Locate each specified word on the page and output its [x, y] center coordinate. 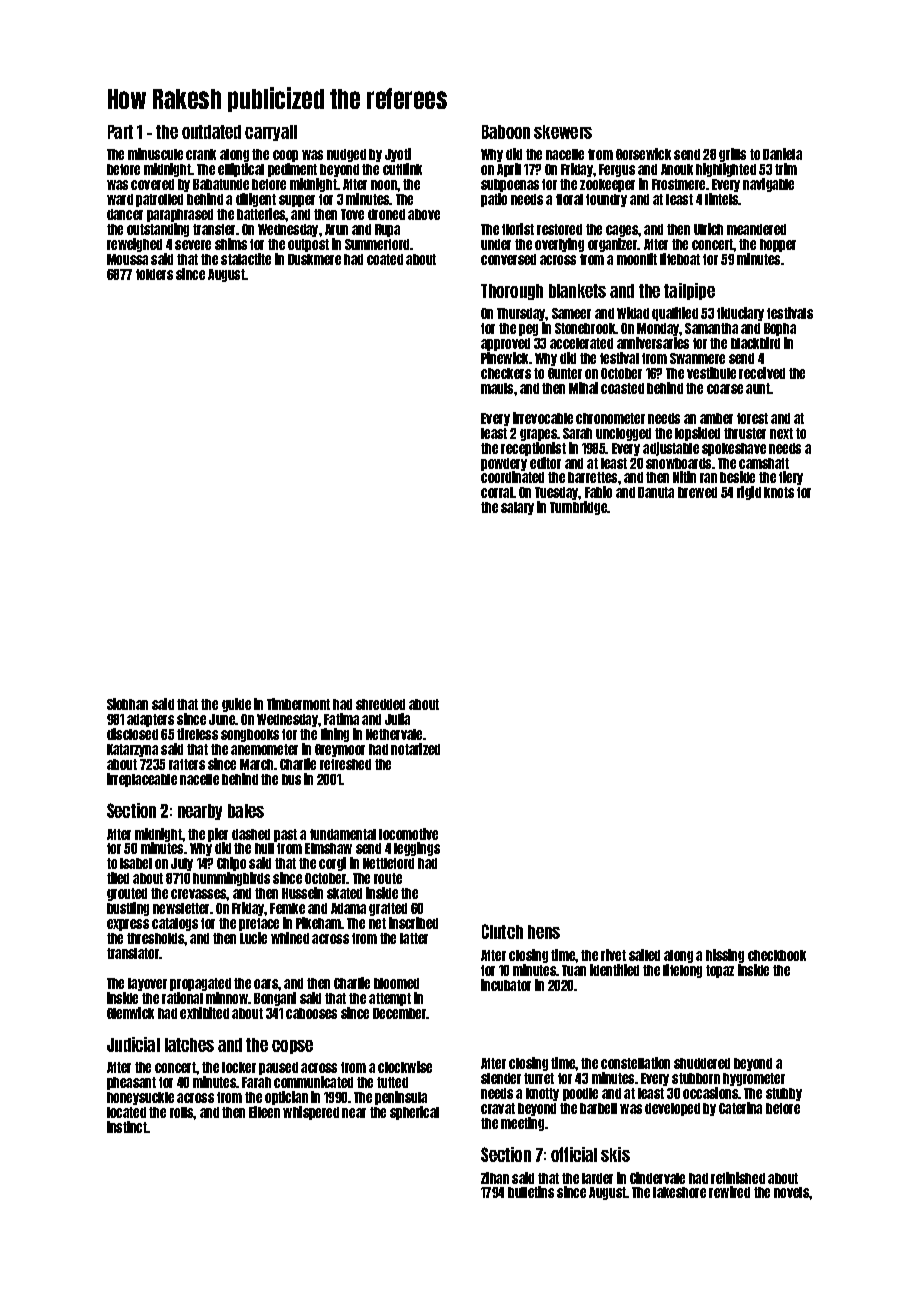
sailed [644, 955]
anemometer [264, 749]
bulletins [531, 1192]
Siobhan [127, 704]
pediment [292, 170]
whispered [311, 1113]
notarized [415, 749]
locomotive [408, 834]
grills [732, 155]
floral [569, 199]
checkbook [777, 955]
